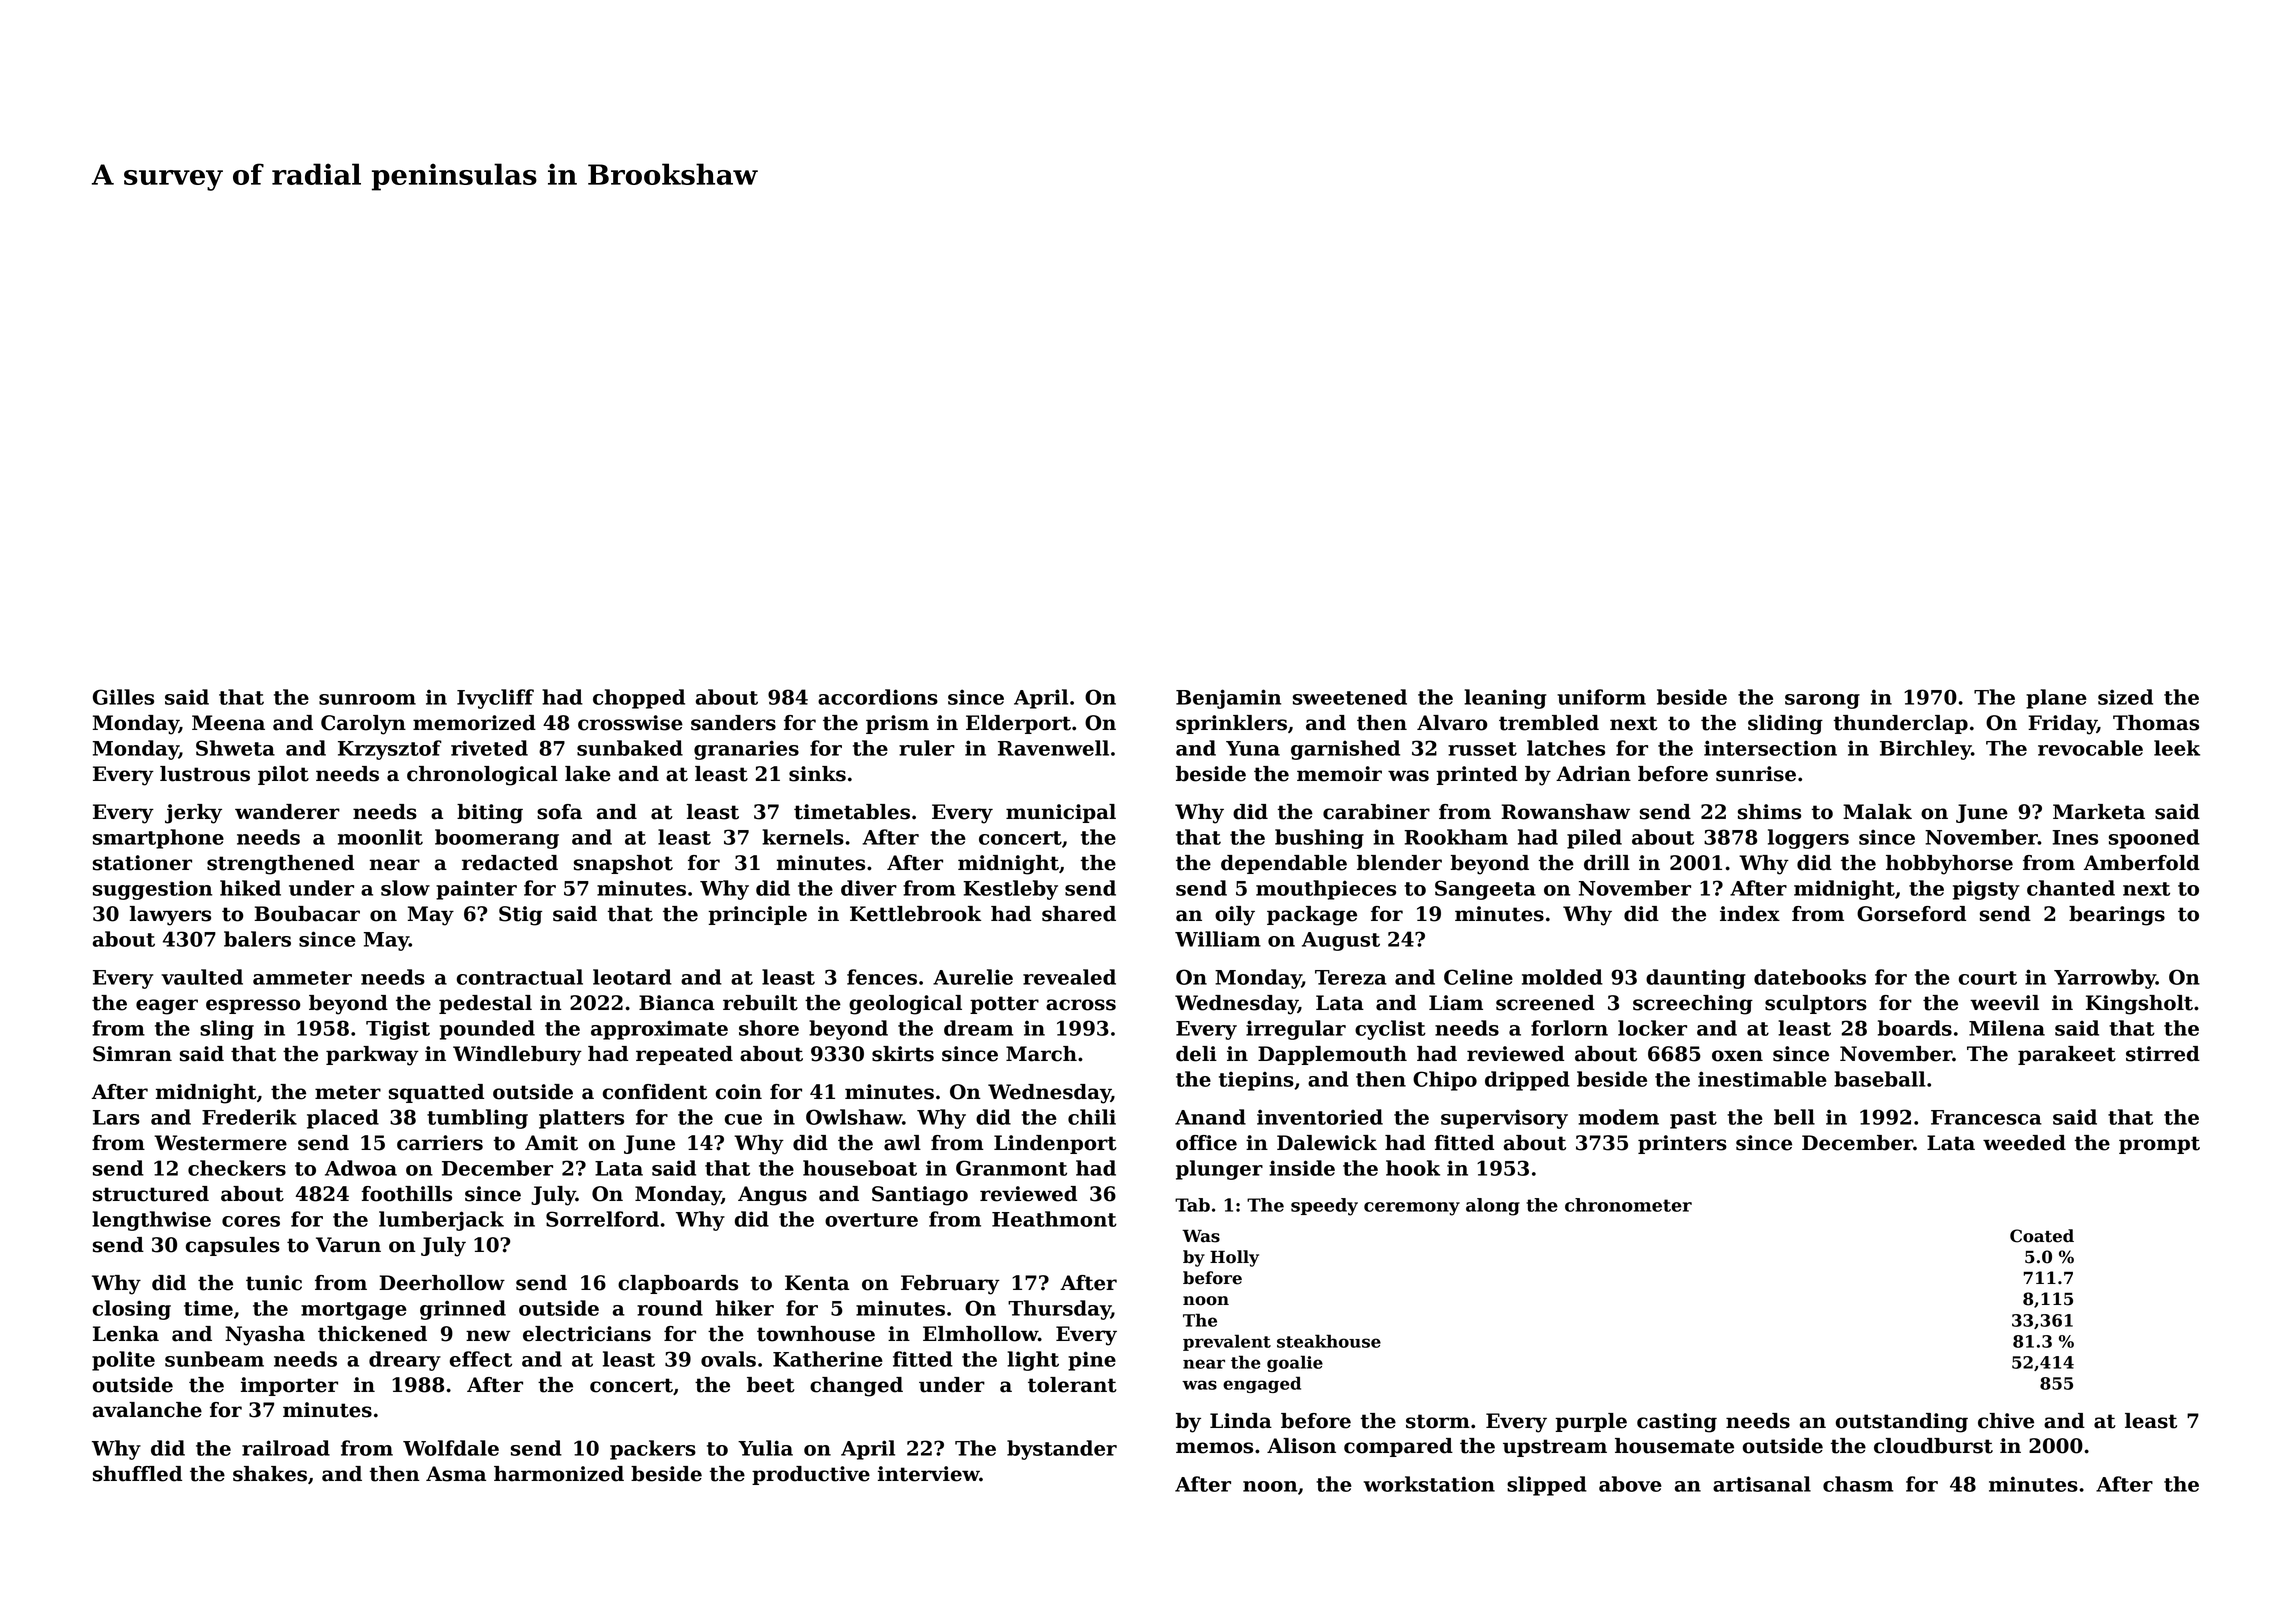 This screenshot has height=1620, width=2292. Describe the element at coordinates (405, 888) in the screenshot. I see `slow` at that location.
